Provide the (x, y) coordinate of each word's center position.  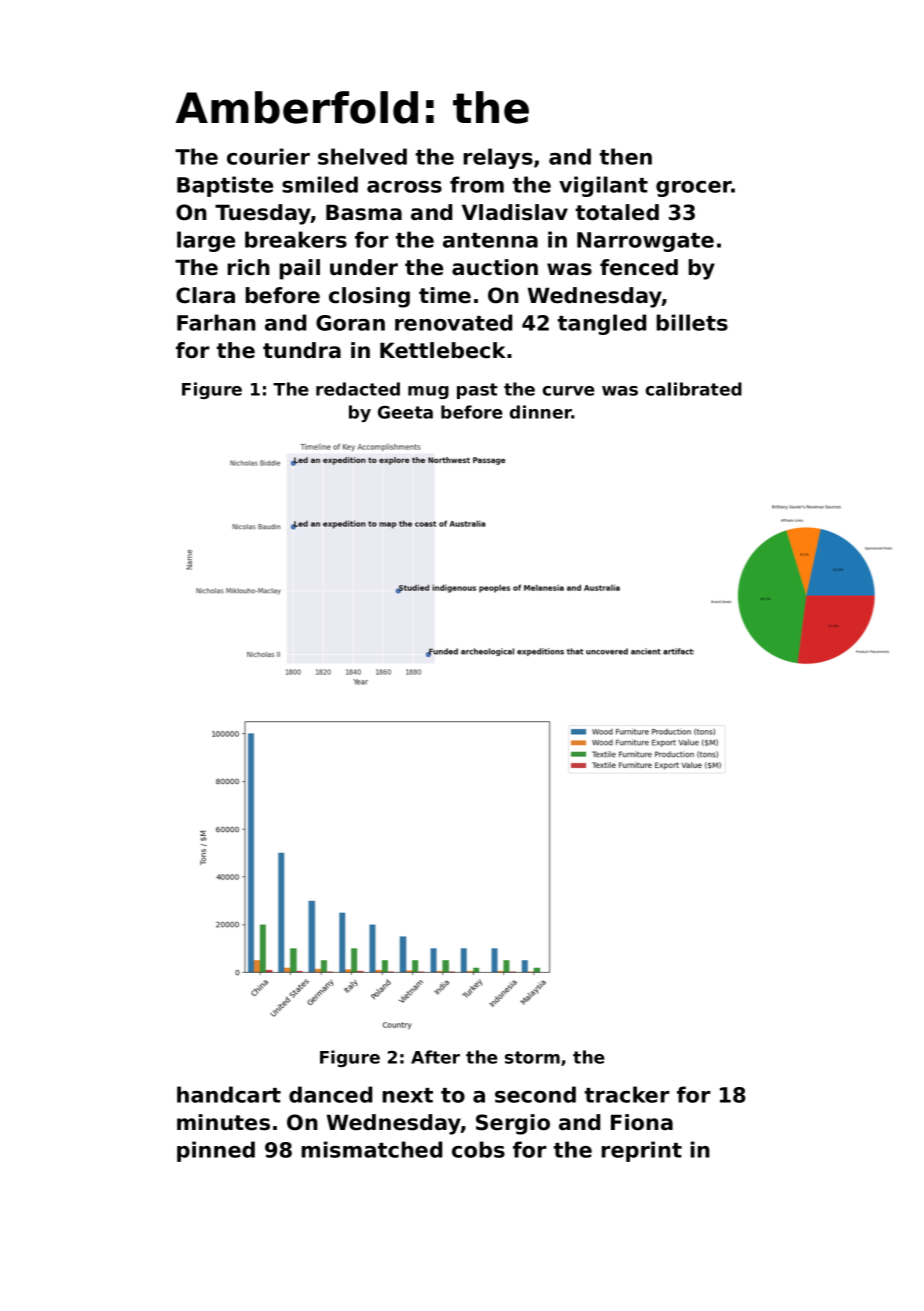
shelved (362, 156)
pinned (216, 1151)
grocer (694, 189)
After (435, 1057)
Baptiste (225, 186)
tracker (627, 1094)
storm (532, 1057)
